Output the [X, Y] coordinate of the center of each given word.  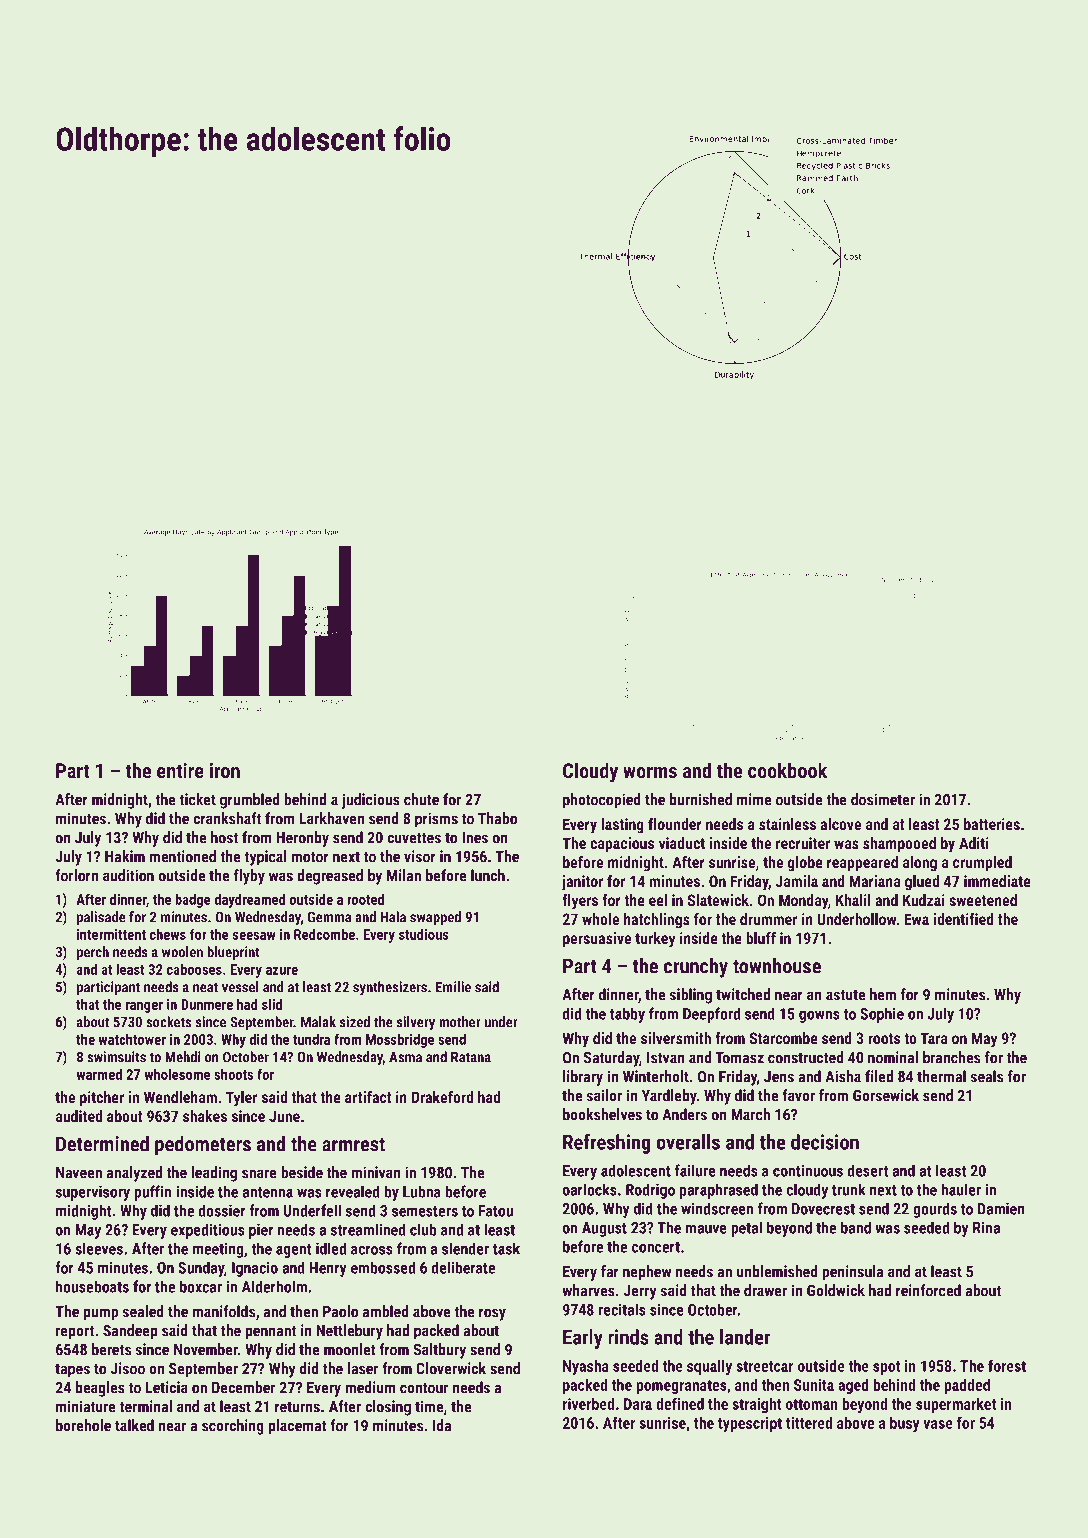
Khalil [853, 900]
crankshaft [227, 818]
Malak [318, 1022]
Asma [405, 1057]
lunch [488, 875]
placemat [298, 1427]
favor [798, 1095]
